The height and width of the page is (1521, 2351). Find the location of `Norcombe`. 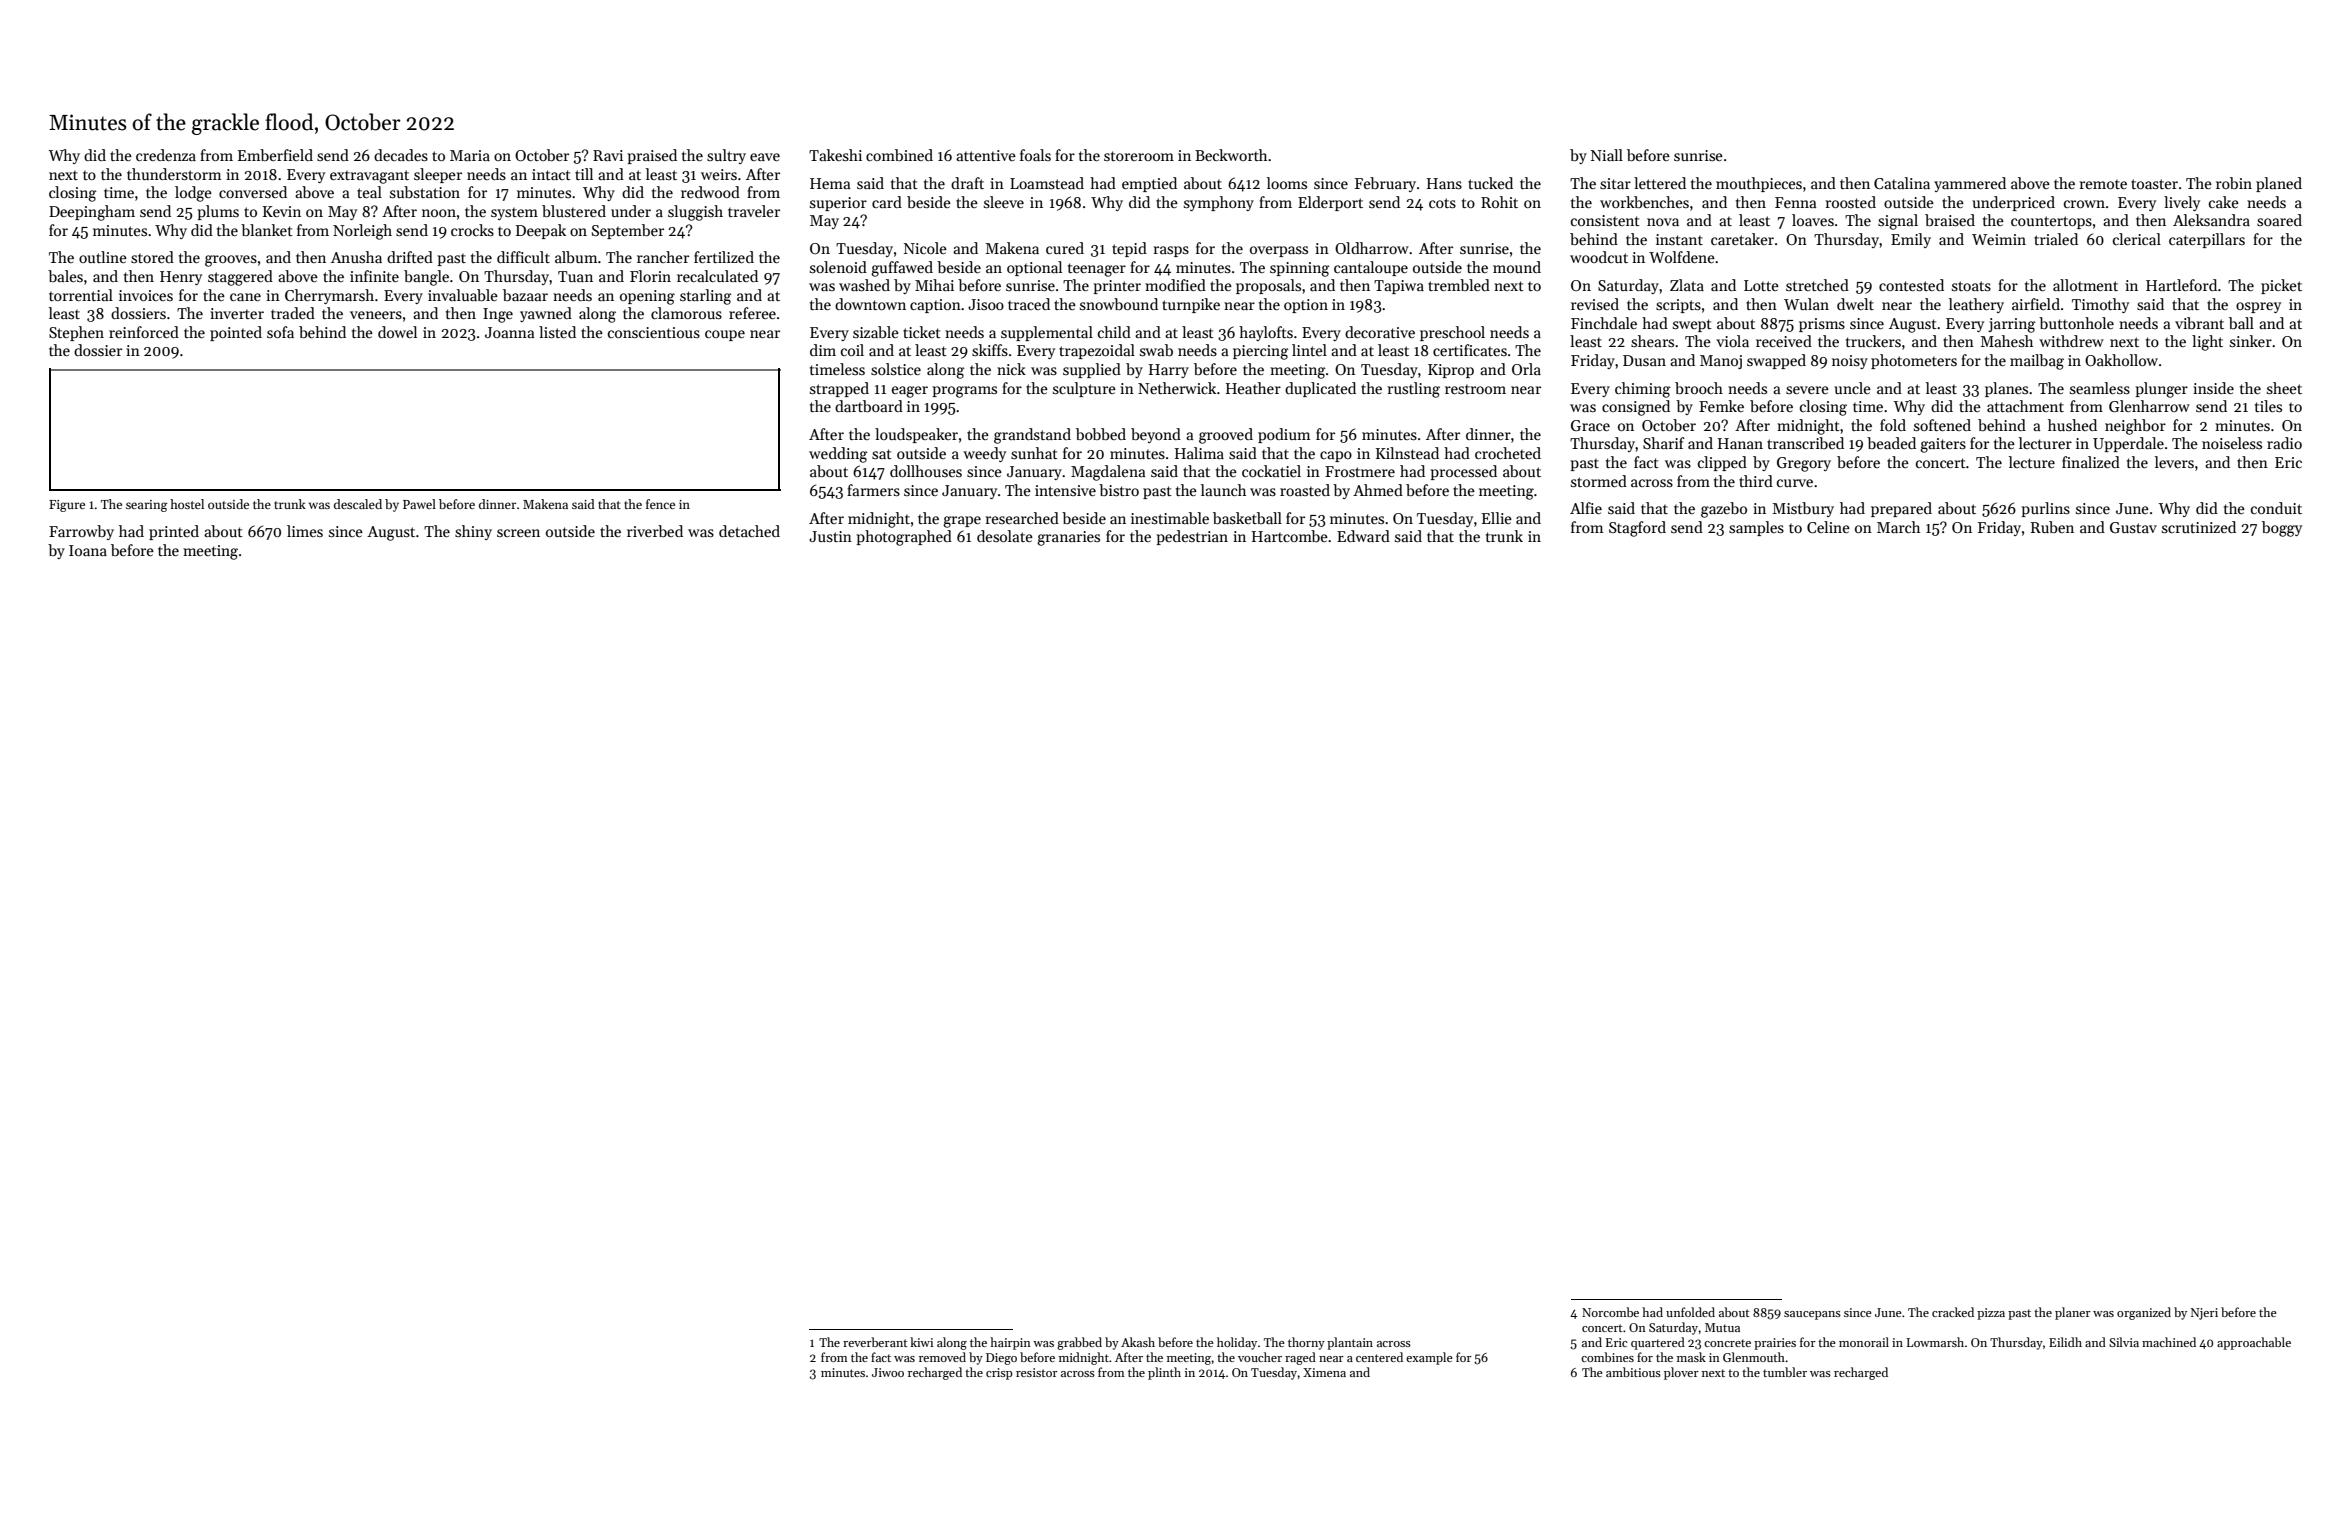

Norcombe is located at coordinates (1610, 1312).
